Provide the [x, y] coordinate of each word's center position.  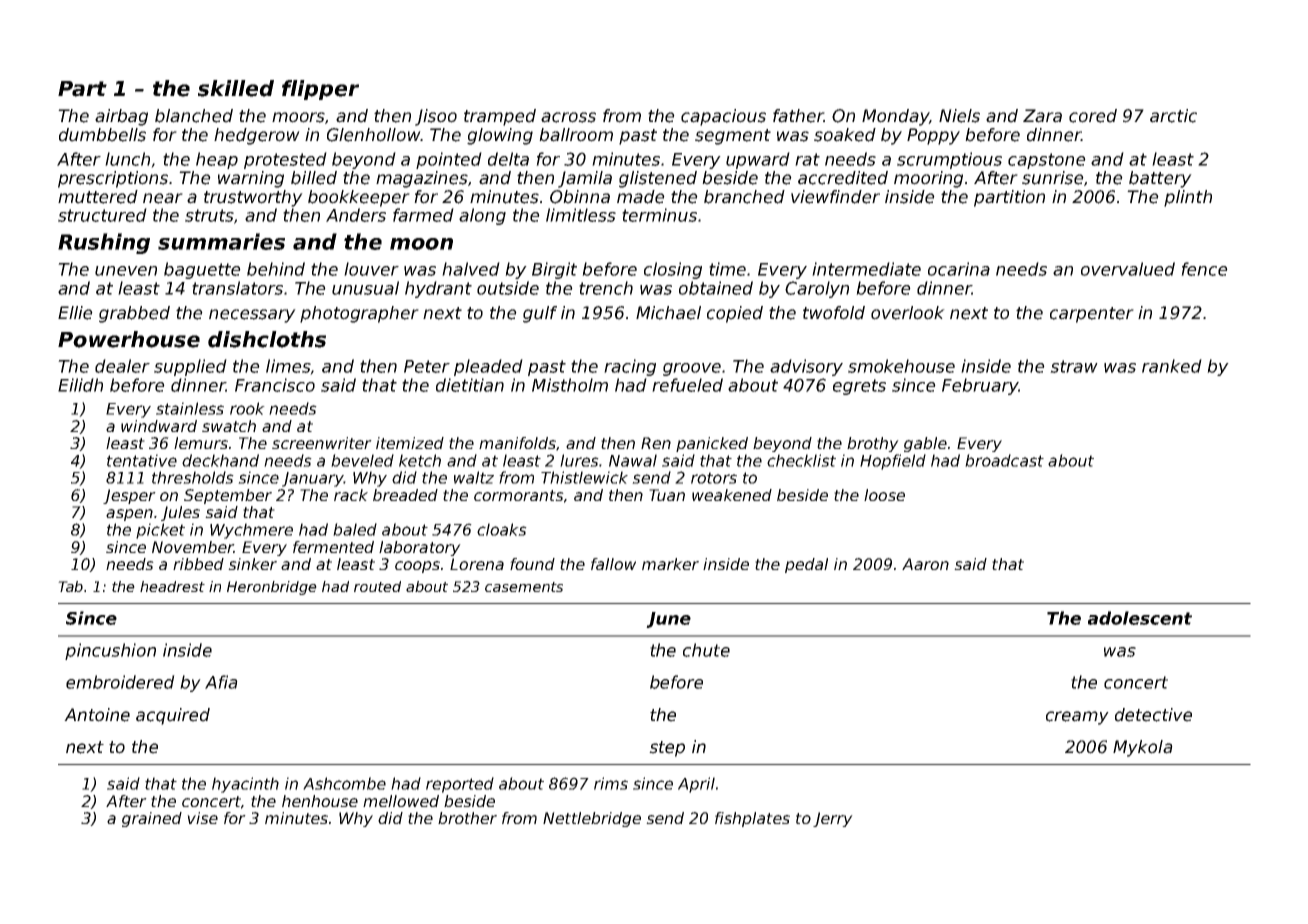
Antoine [97, 715]
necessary [252, 316]
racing [630, 367]
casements [524, 587]
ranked [1172, 366]
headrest [172, 586]
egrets [859, 387]
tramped [500, 117]
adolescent [1140, 618]
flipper [320, 90]
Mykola [1143, 748]
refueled [687, 385]
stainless [190, 408]
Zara [1042, 116]
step [667, 749]
